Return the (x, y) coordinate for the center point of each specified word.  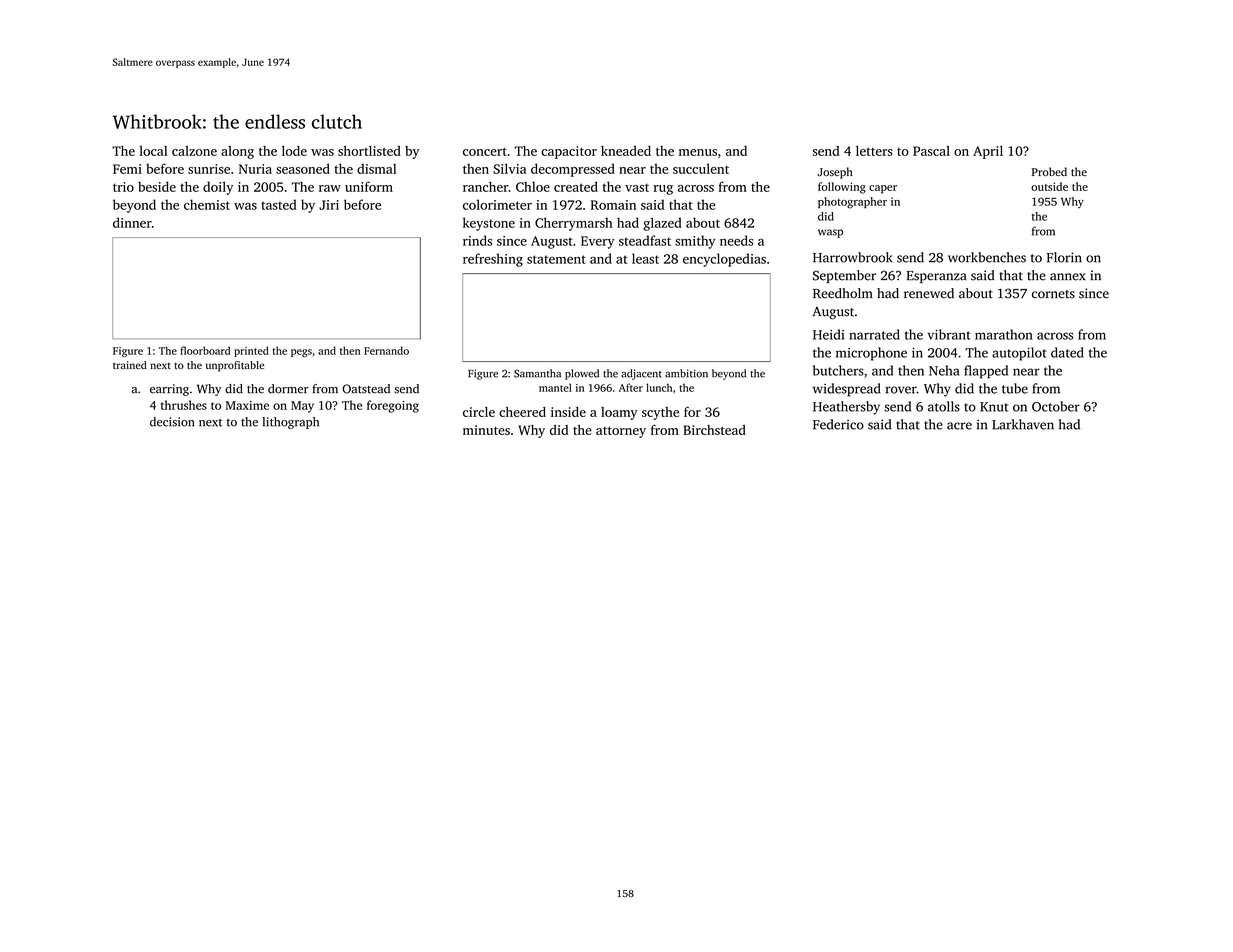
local (153, 151)
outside (1049, 186)
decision (172, 422)
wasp (830, 233)
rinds (477, 240)
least (645, 258)
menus (698, 152)
